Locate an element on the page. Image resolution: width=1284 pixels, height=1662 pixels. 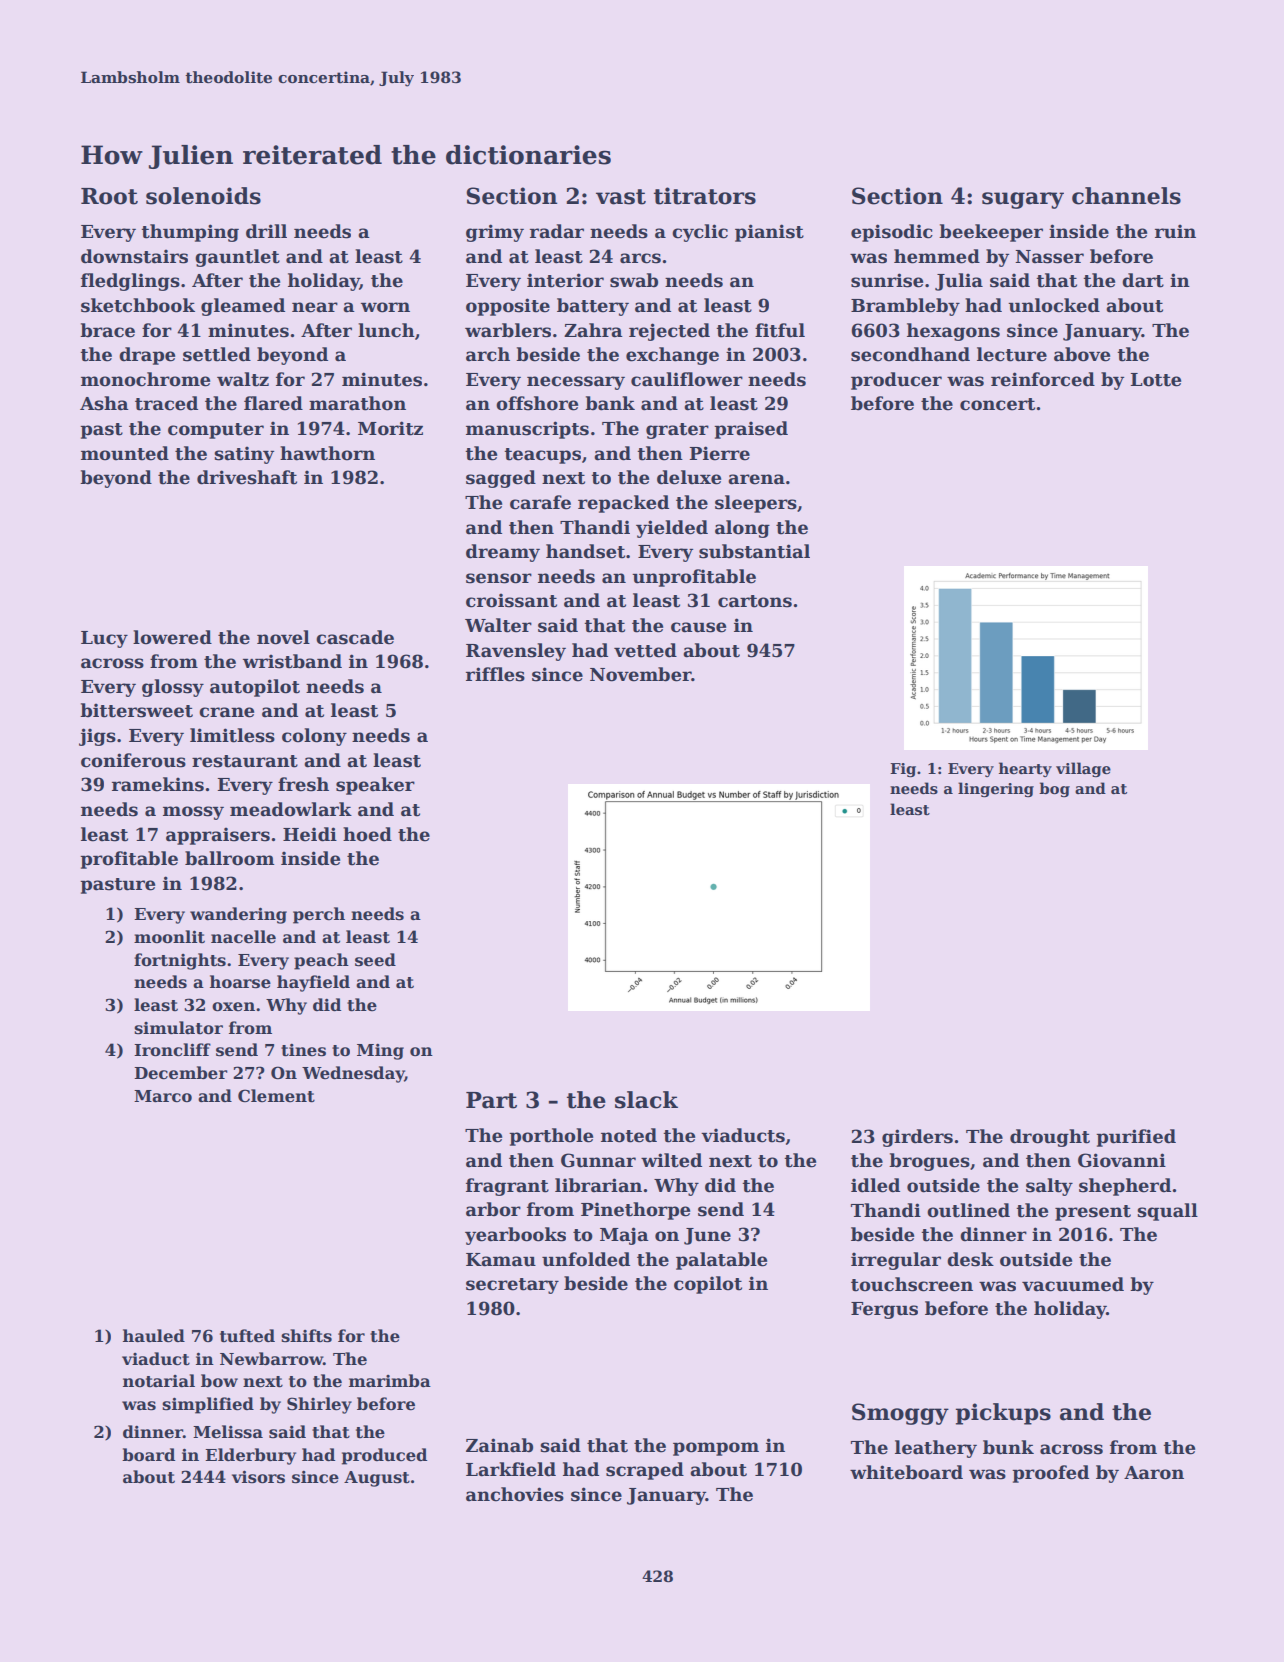
reinforced is located at coordinates (1043, 379).
